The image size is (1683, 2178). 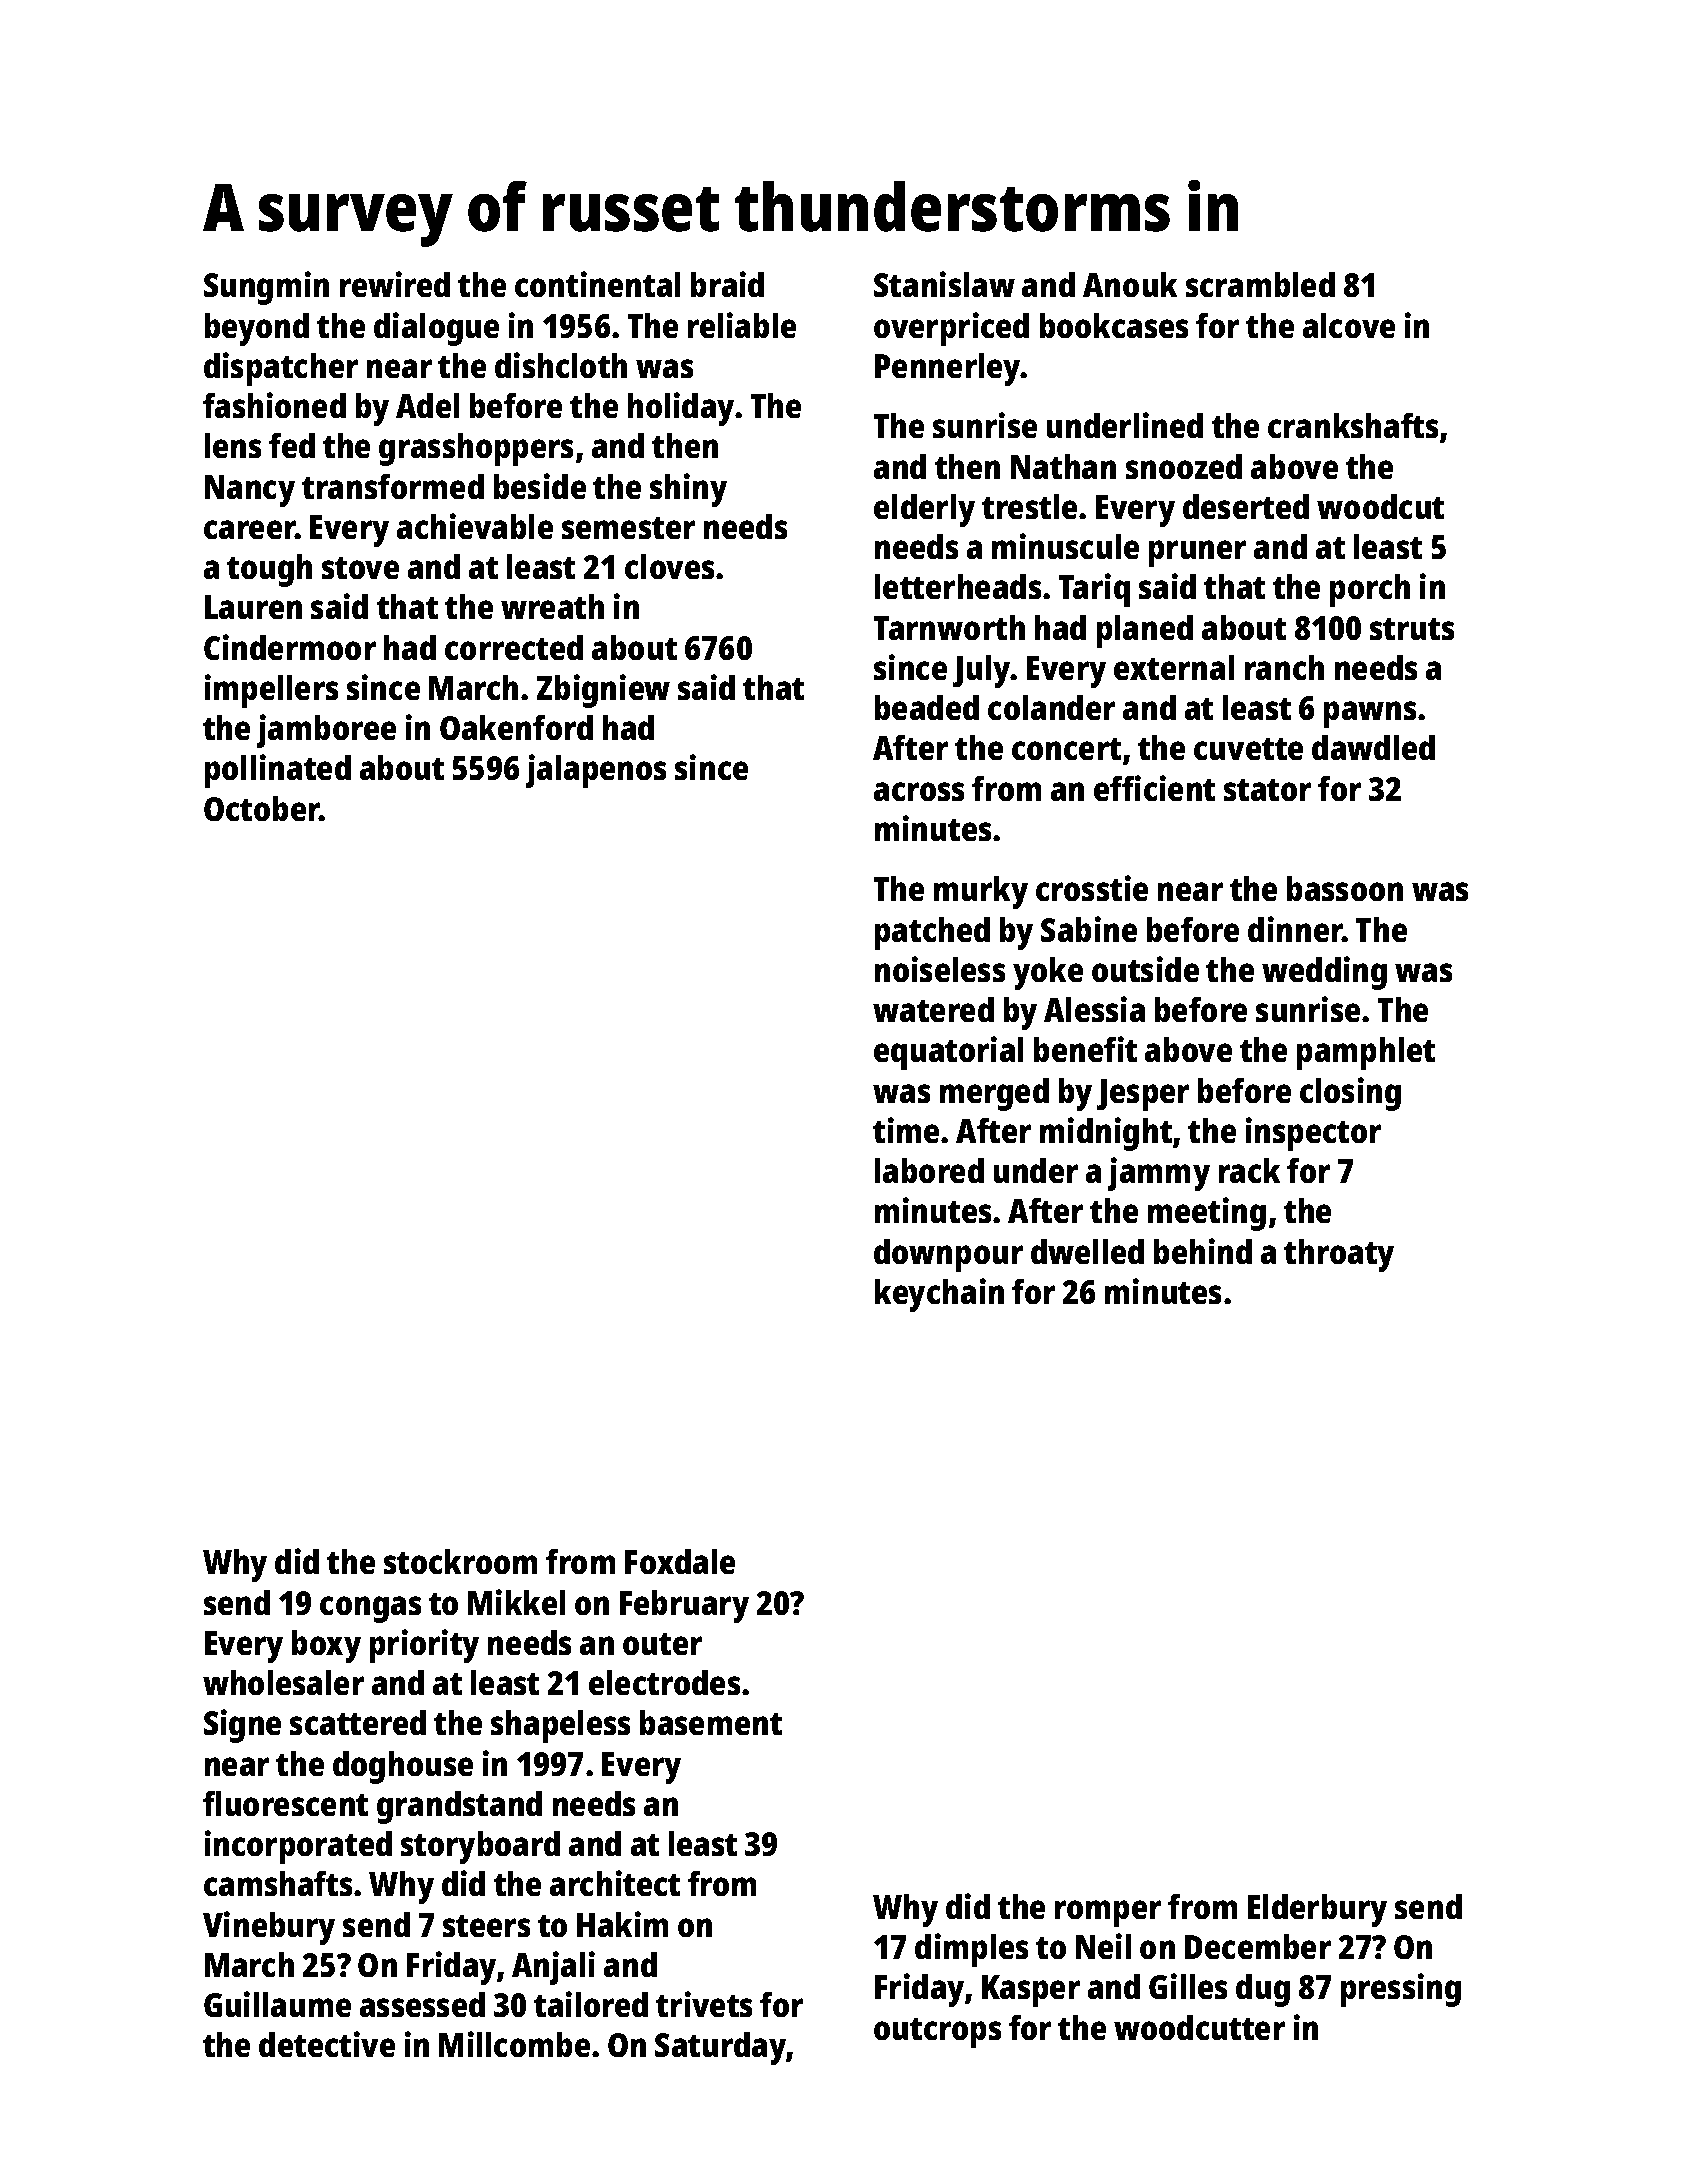 I want to click on behind, so click(x=1203, y=1251).
